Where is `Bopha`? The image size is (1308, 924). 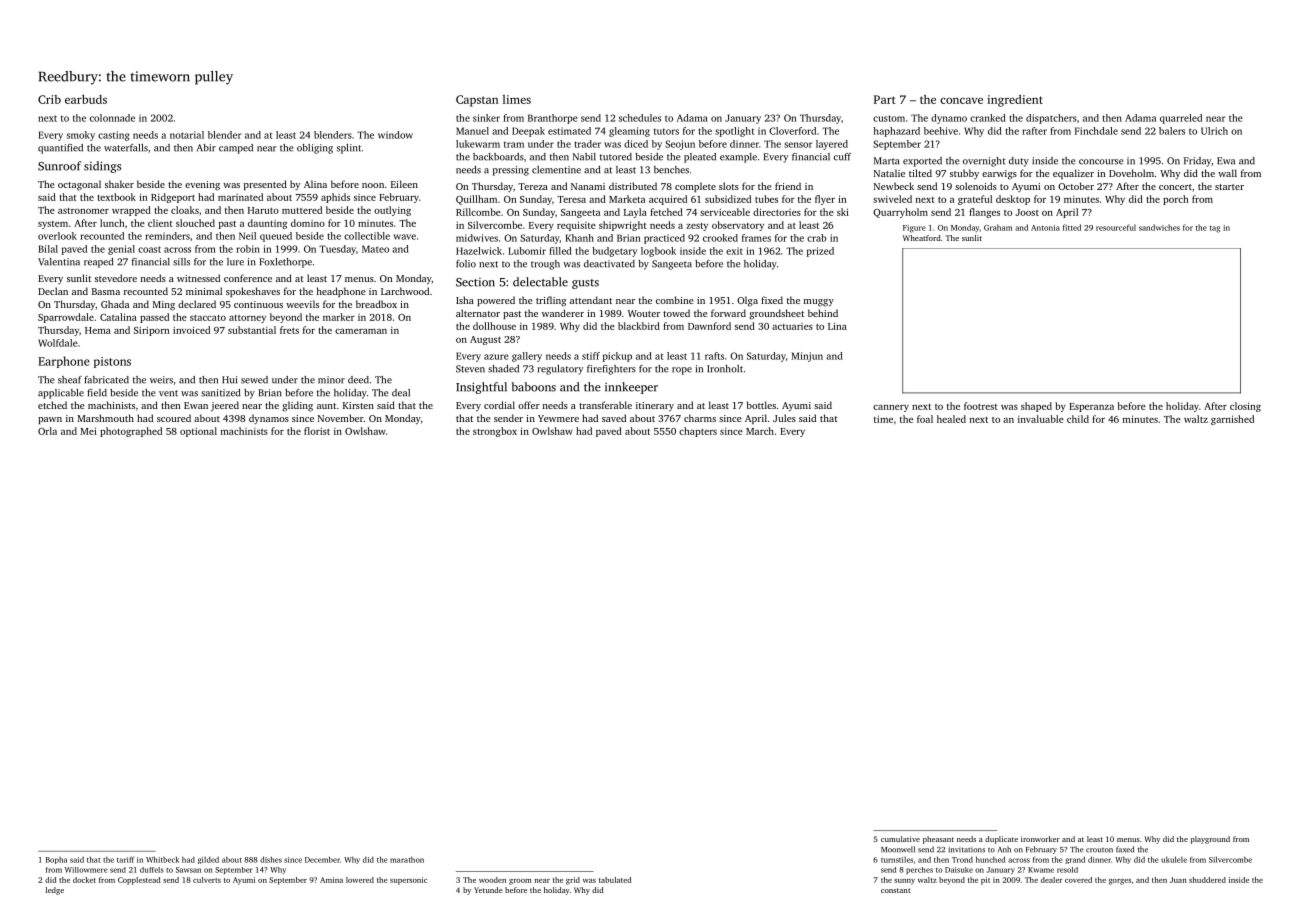
Bopha is located at coordinates (56, 860).
